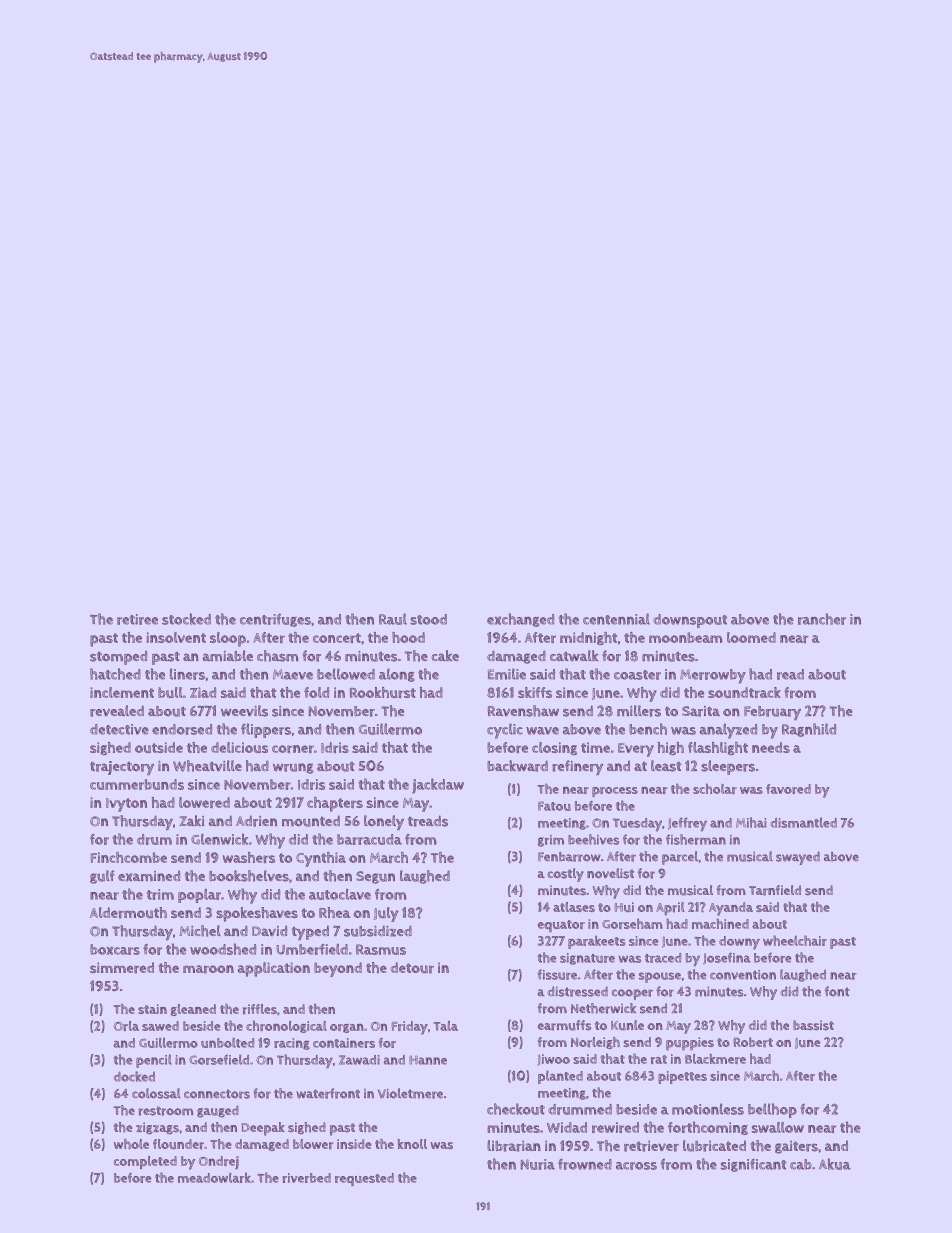  Describe the element at coordinates (751, 637) in the screenshot. I see `loomed` at that location.
